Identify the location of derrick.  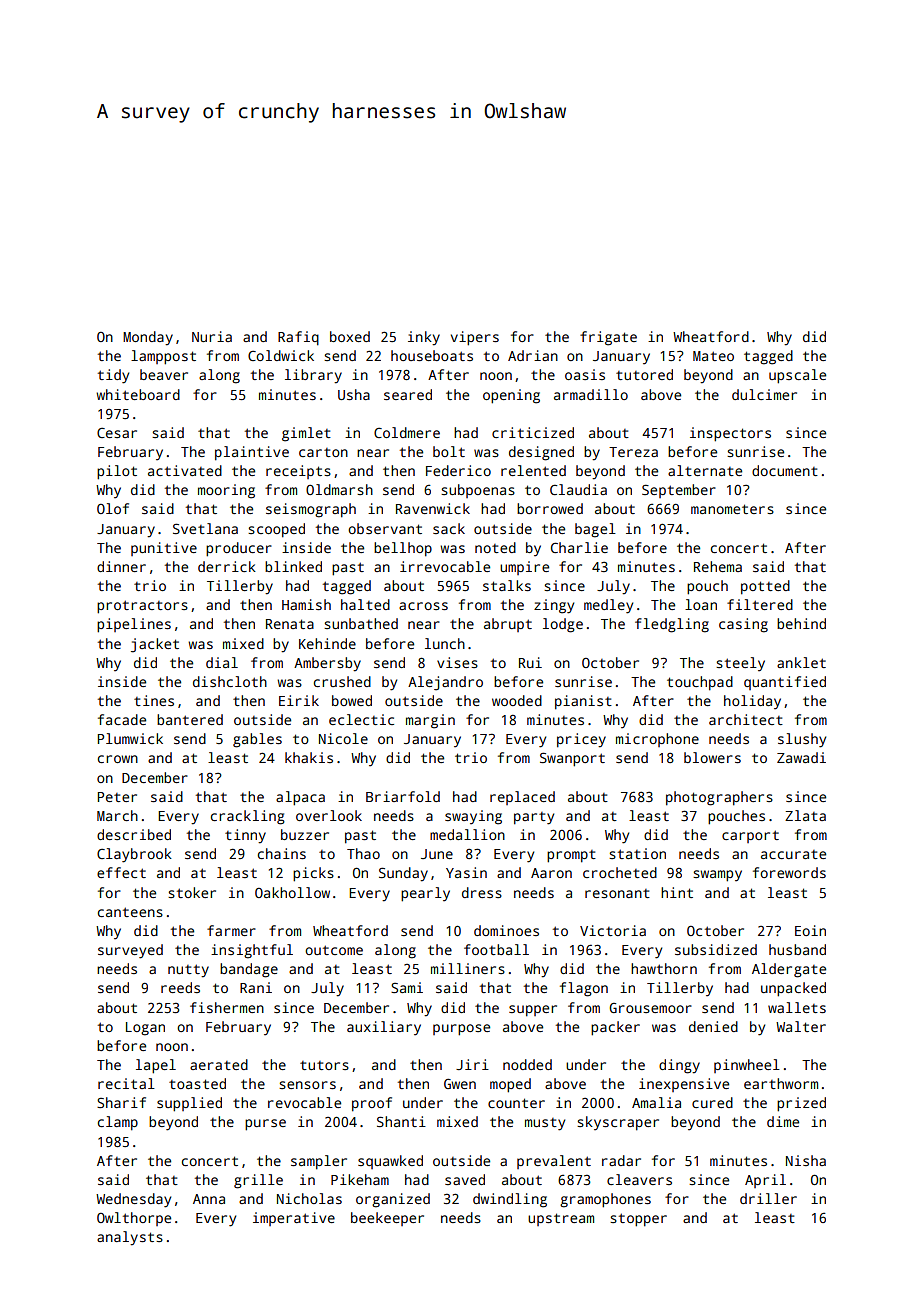
(227, 566).
